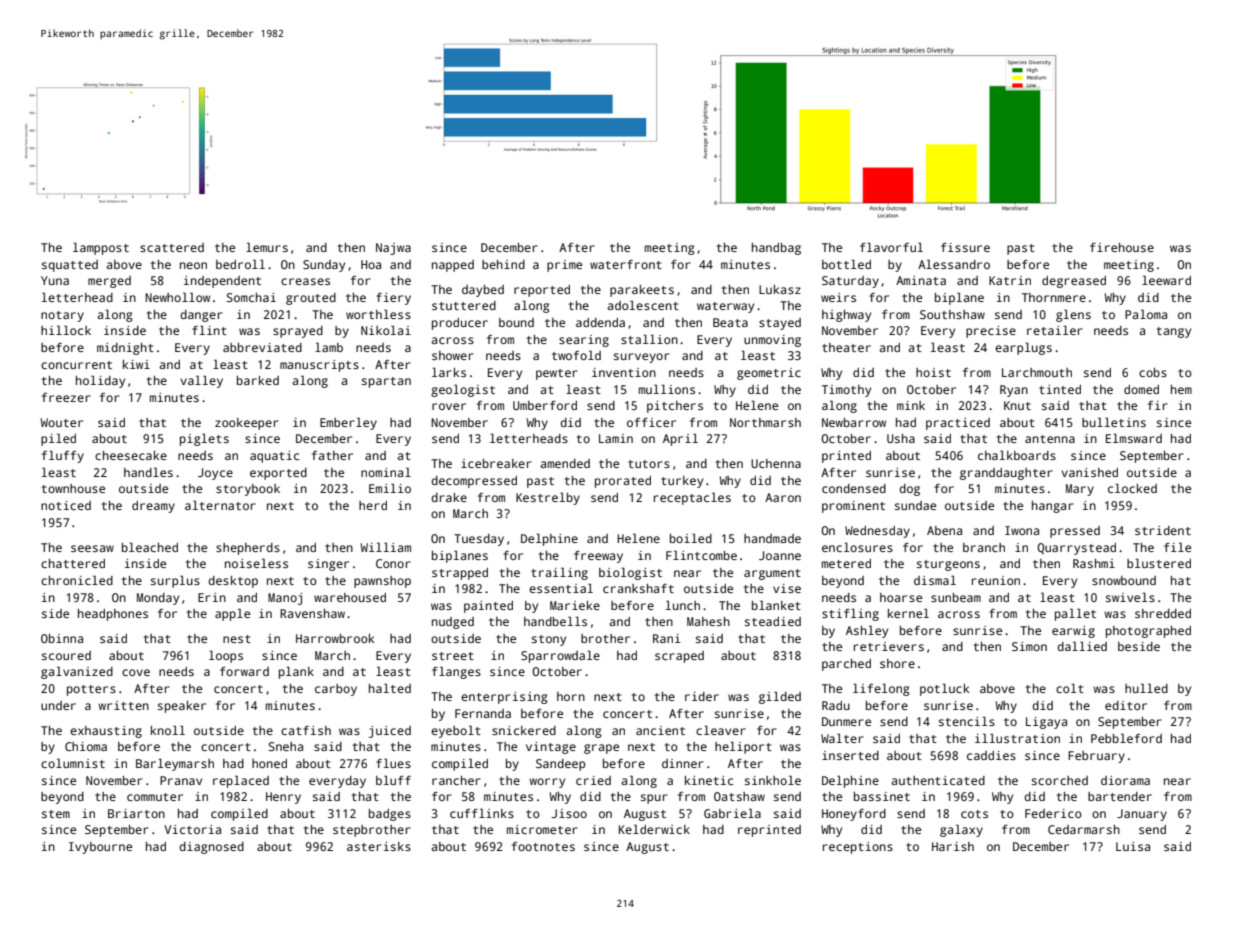 This page has width=1233, height=952. Describe the element at coordinates (1075, 614) in the page. I see `pallet` at that location.
